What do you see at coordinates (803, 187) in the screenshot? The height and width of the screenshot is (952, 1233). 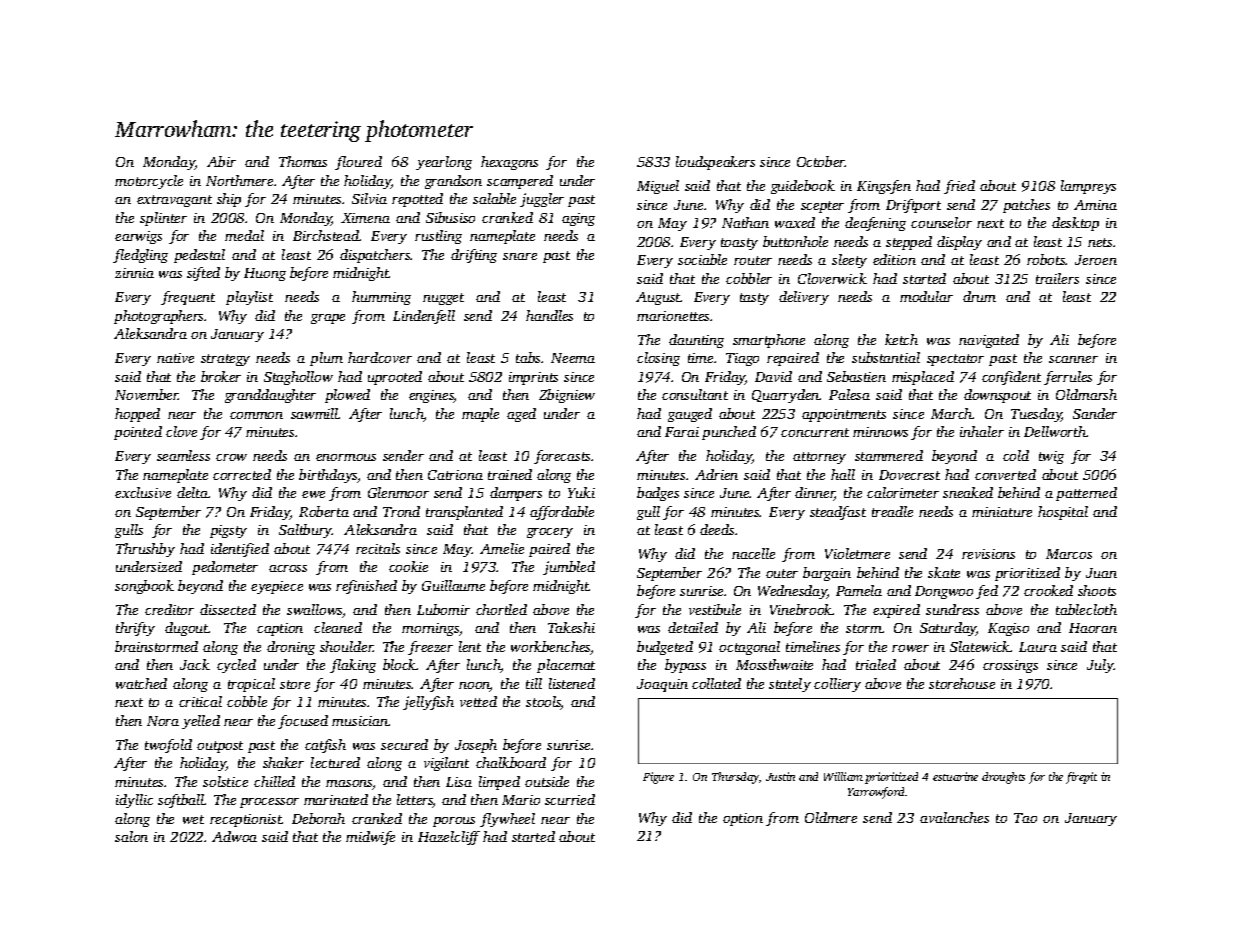 I see `guidebook` at bounding box center [803, 187].
